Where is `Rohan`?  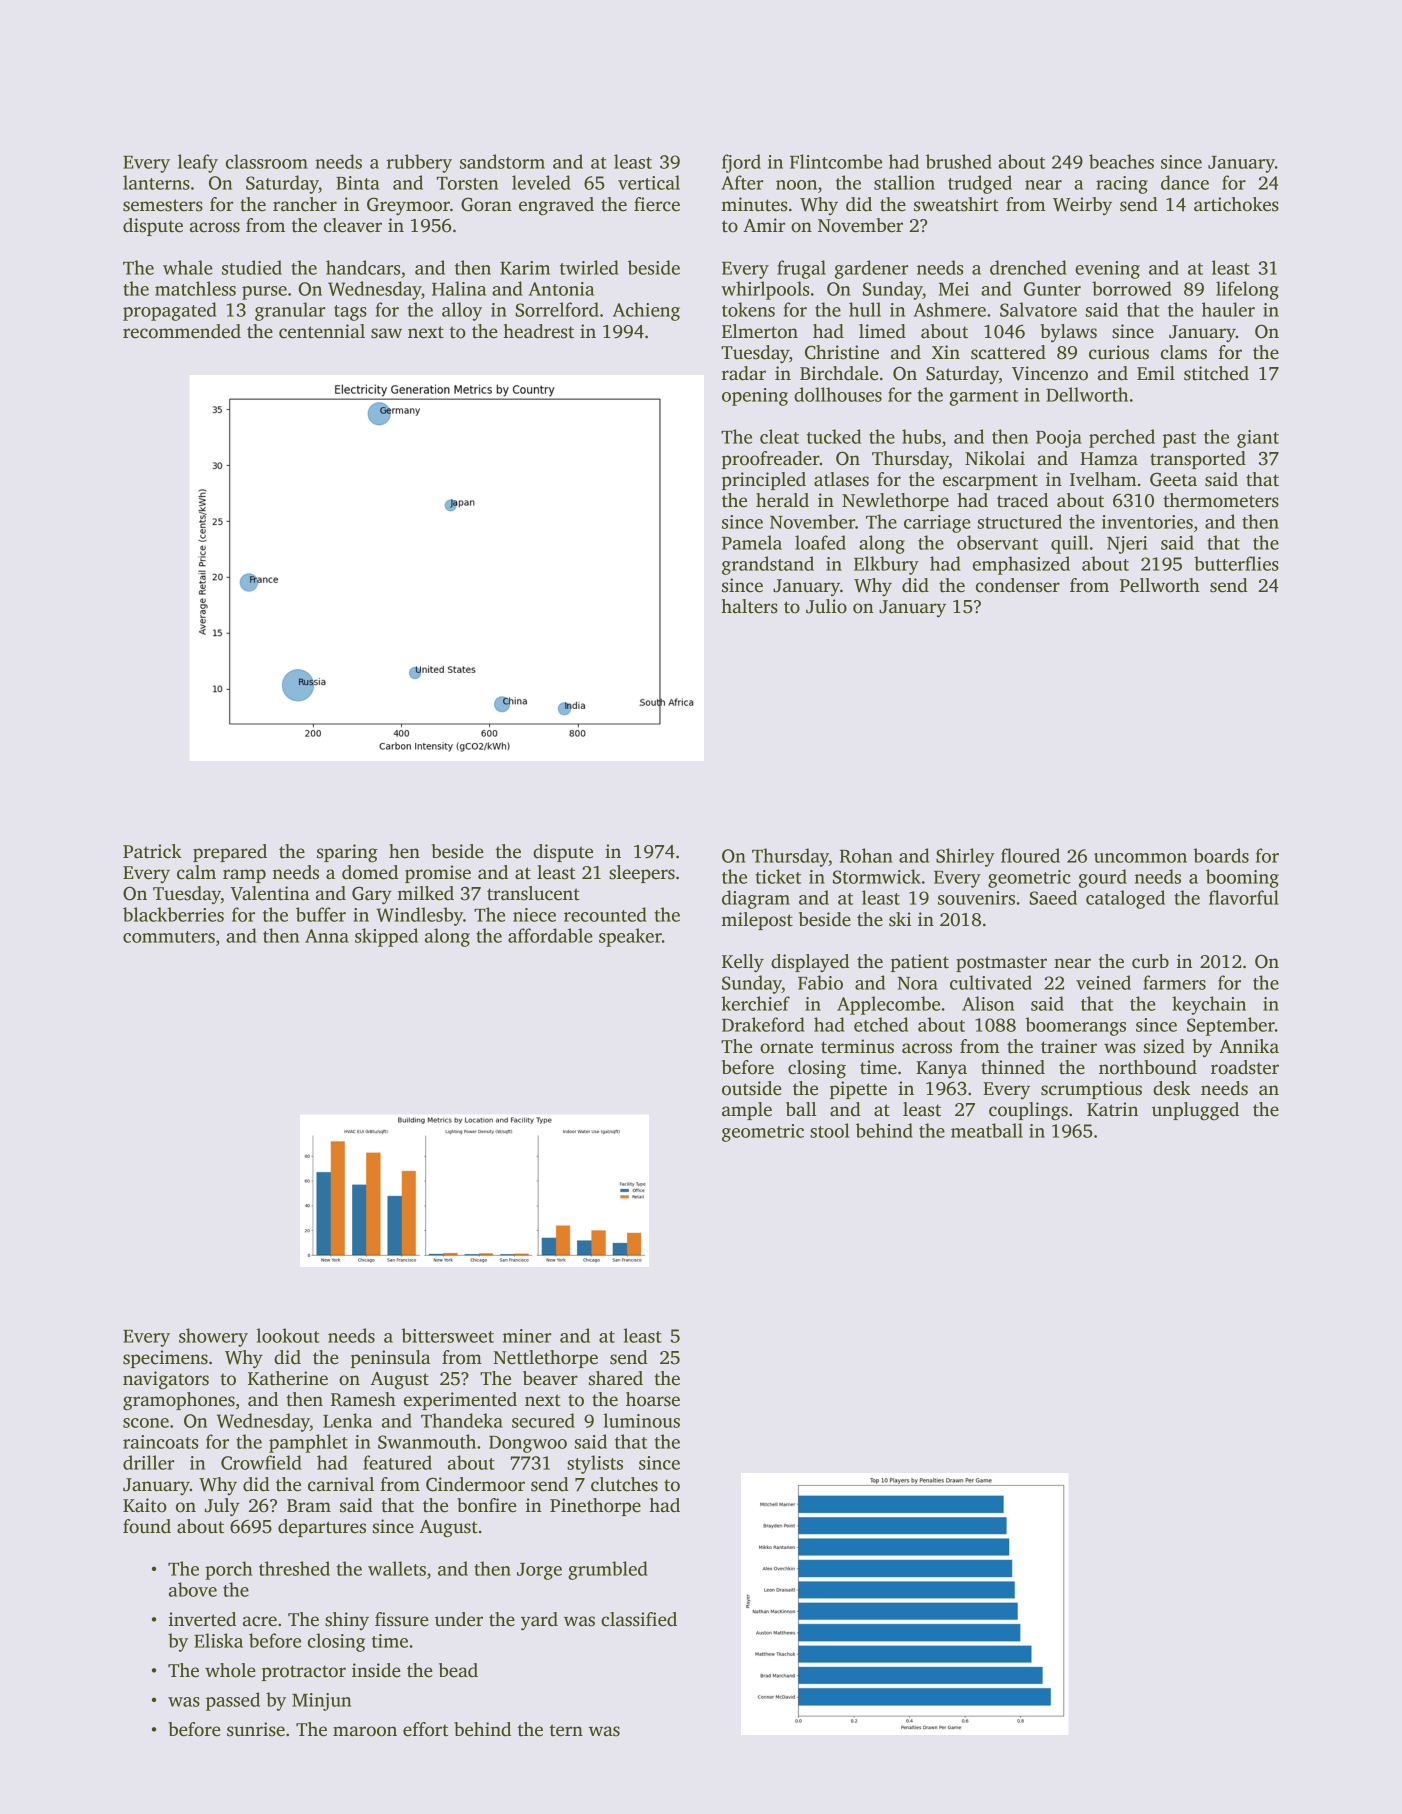 Rohan is located at coordinates (866, 855).
